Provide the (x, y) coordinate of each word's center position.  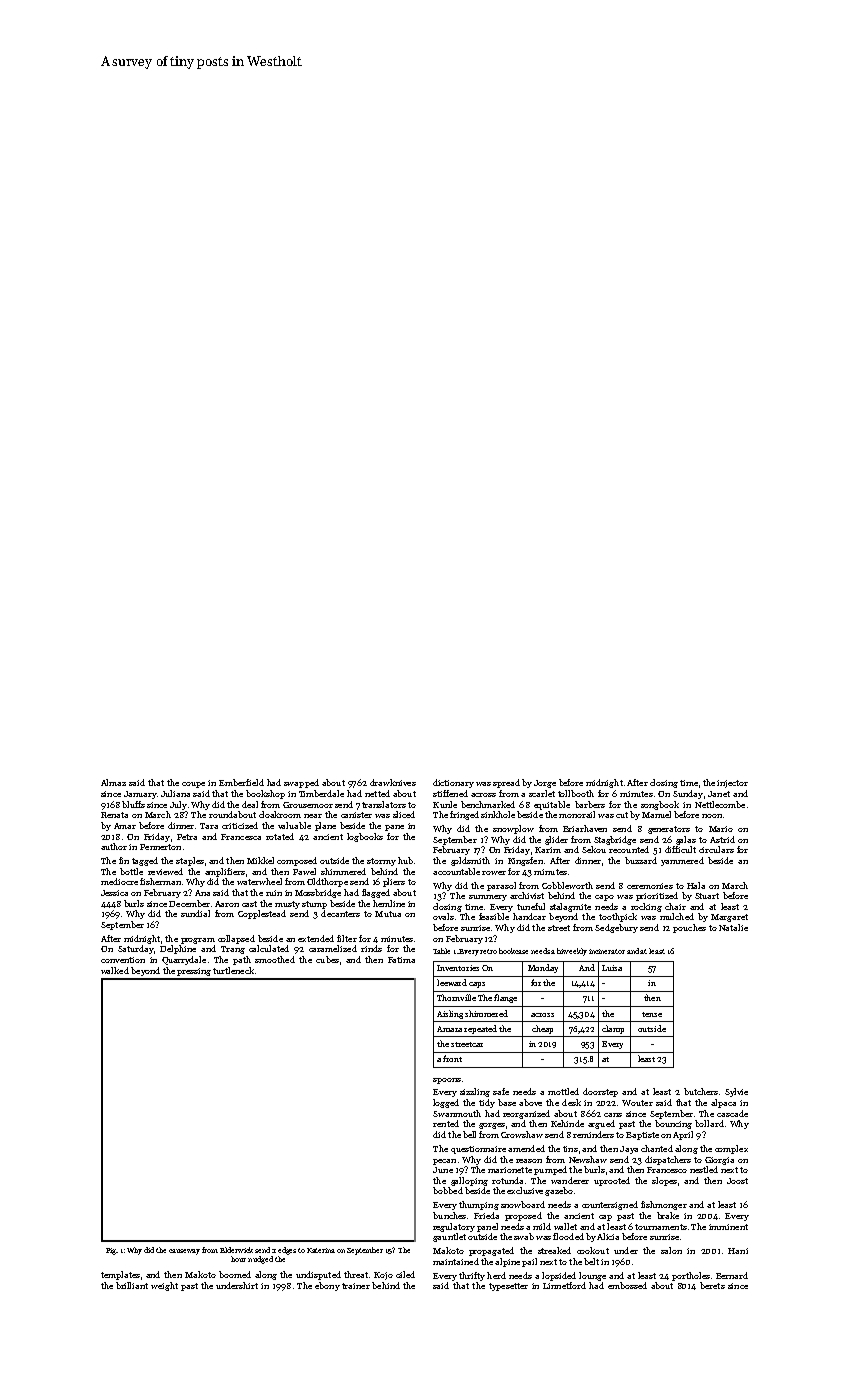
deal (250, 804)
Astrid (722, 839)
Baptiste (642, 1136)
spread (506, 783)
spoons (447, 1081)
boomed (235, 1274)
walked (115, 970)
